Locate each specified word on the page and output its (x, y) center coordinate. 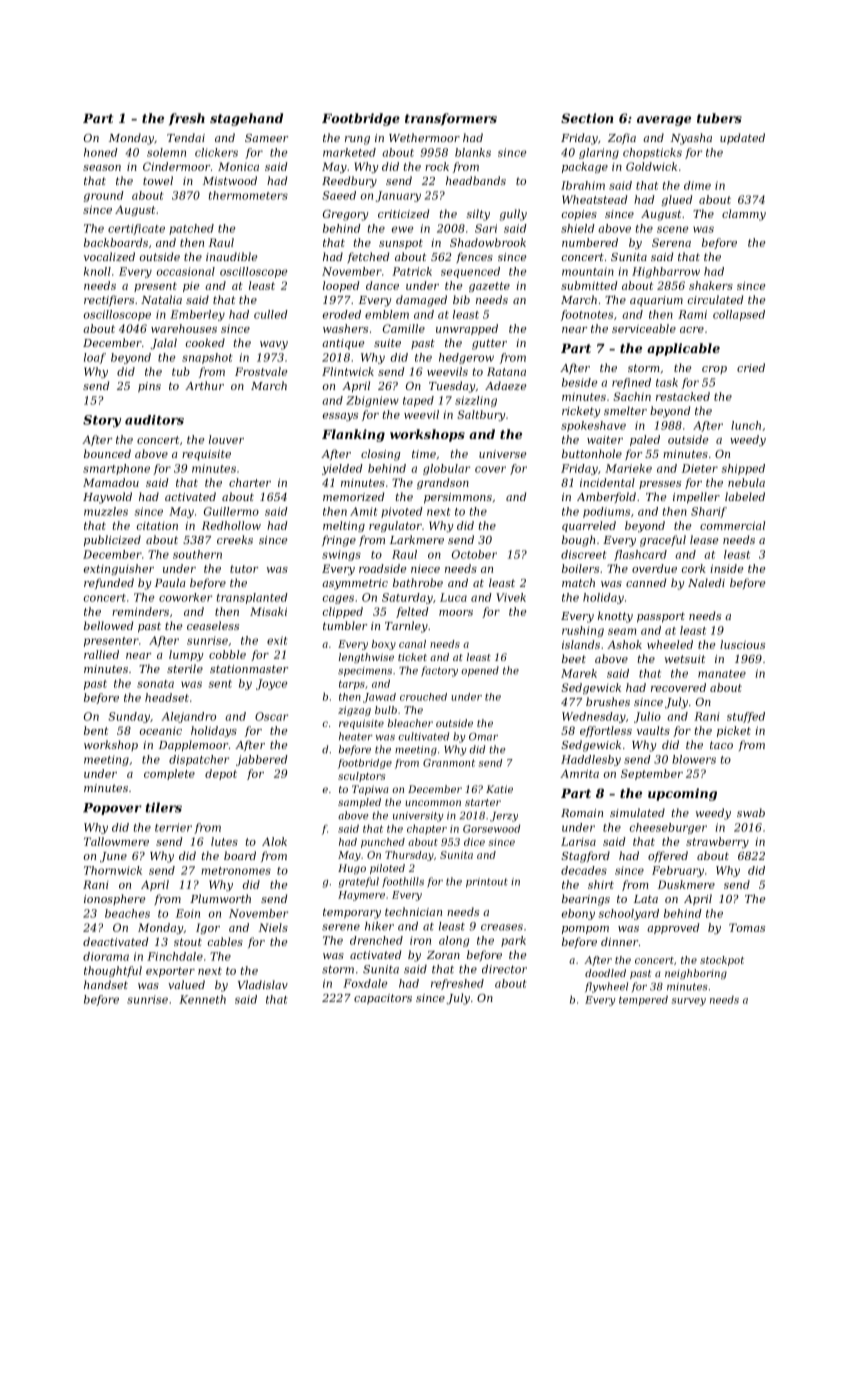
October (474, 554)
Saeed (339, 195)
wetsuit (685, 659)
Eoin (188, 913)
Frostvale (261, 371)
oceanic (160, 731)
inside (727, 568)
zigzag (354, 711)
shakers (711, 285)
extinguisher (118, 569)
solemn (166, 152)
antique (343, 344)
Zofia (622, 138)
